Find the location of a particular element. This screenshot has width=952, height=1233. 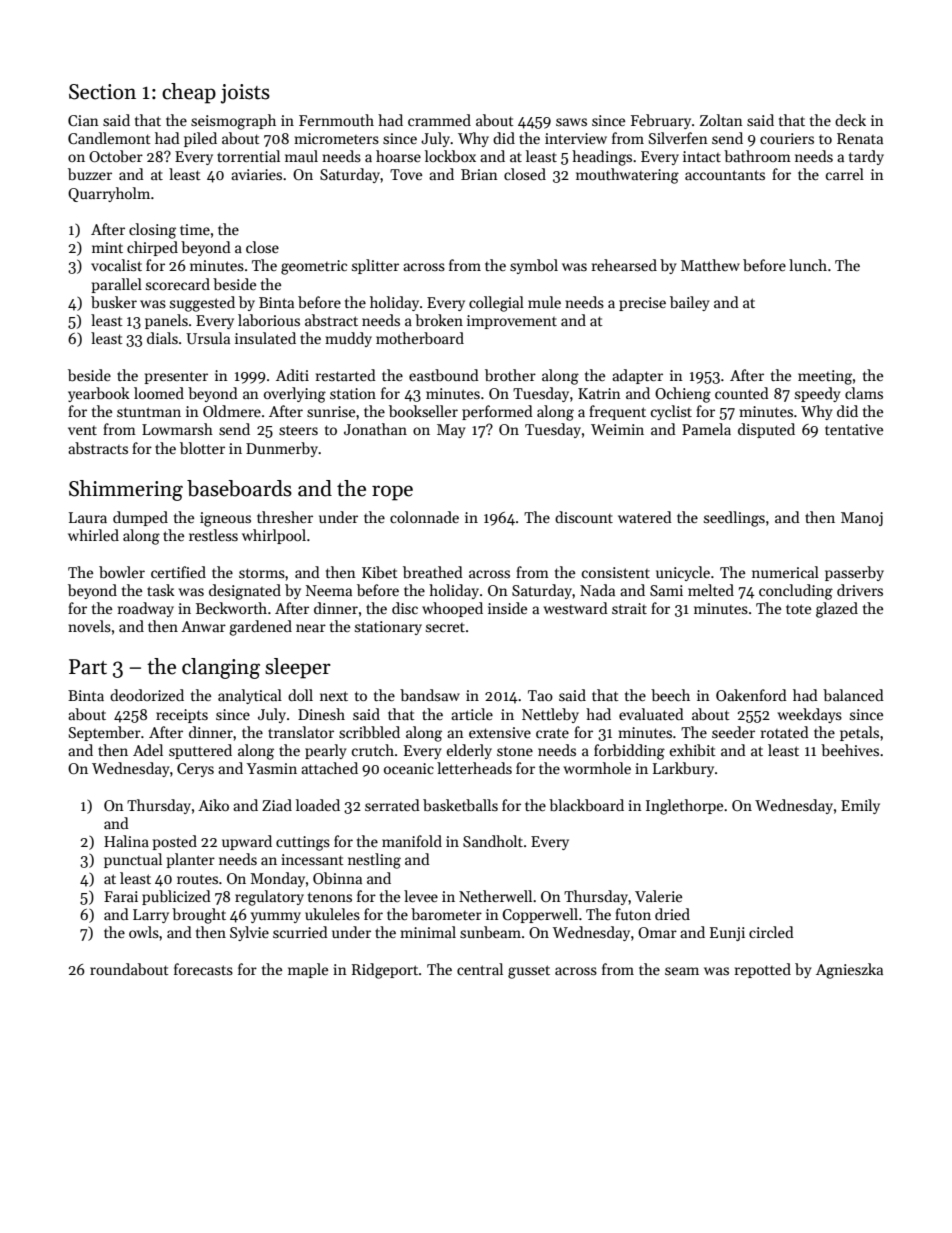

cheap is located at coordinates (189, 93).
